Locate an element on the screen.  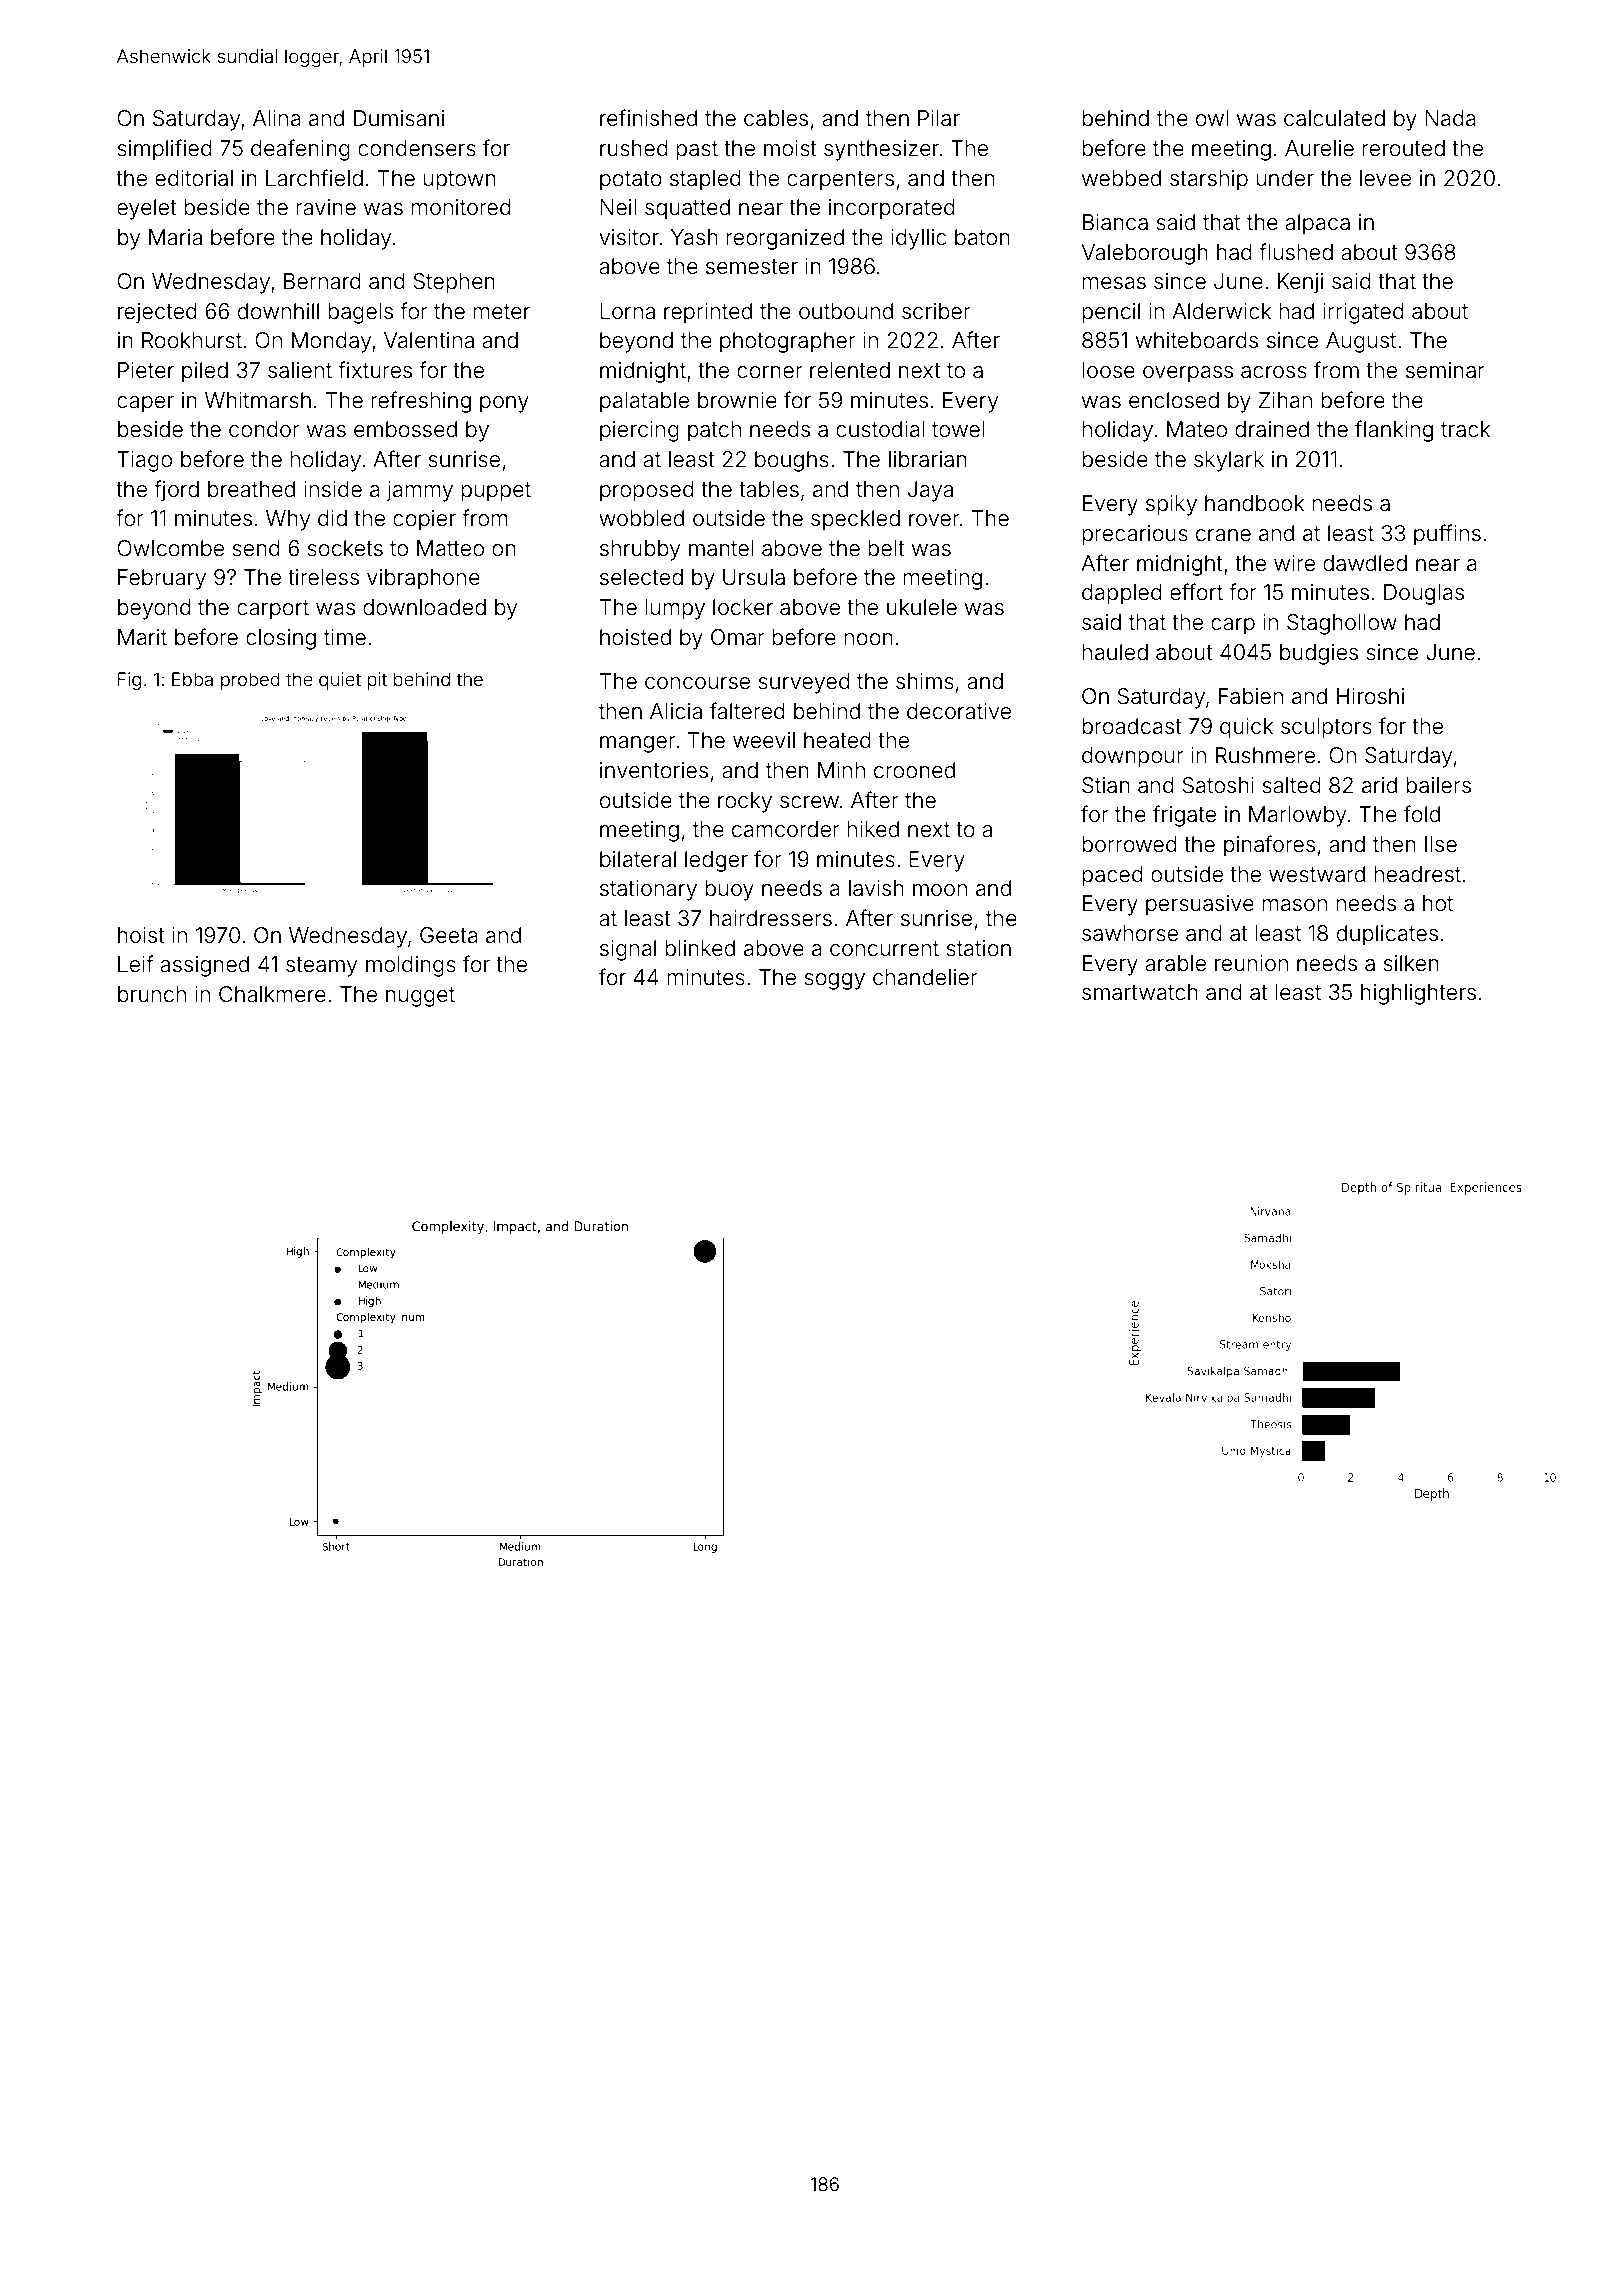
crooned is located at coordinates (914, 770).
